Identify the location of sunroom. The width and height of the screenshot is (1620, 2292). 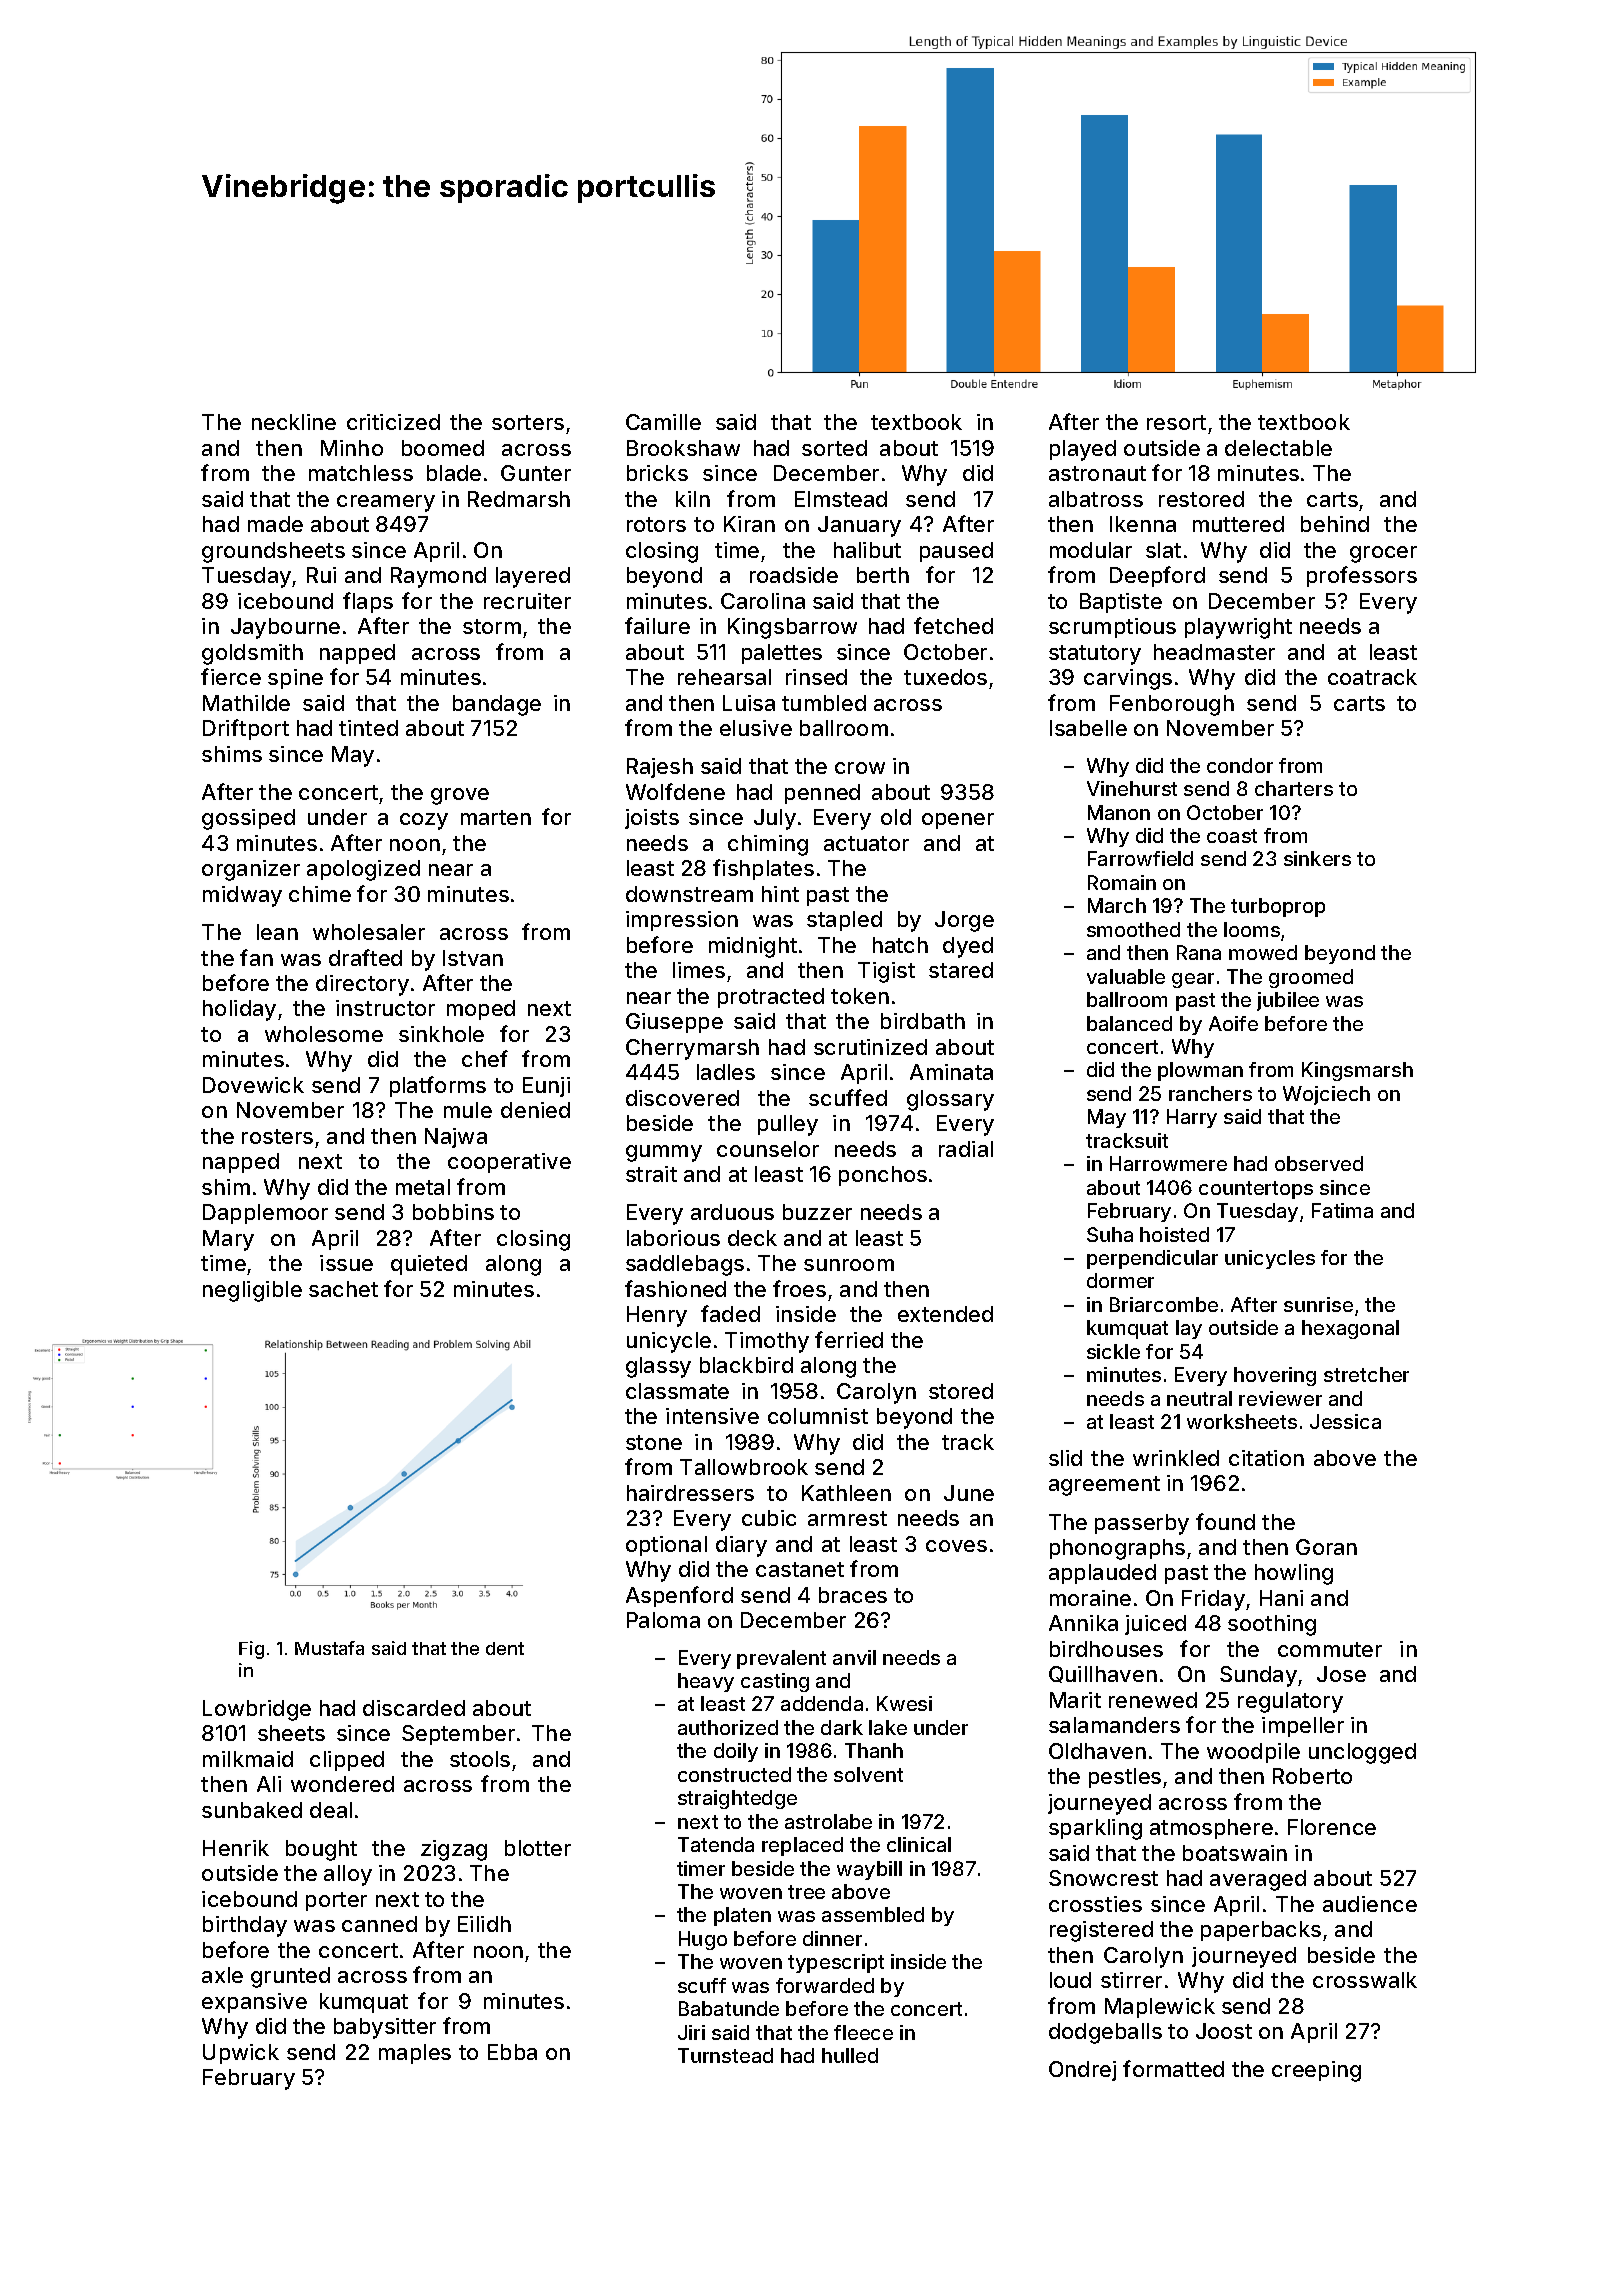
(849, 1265).
